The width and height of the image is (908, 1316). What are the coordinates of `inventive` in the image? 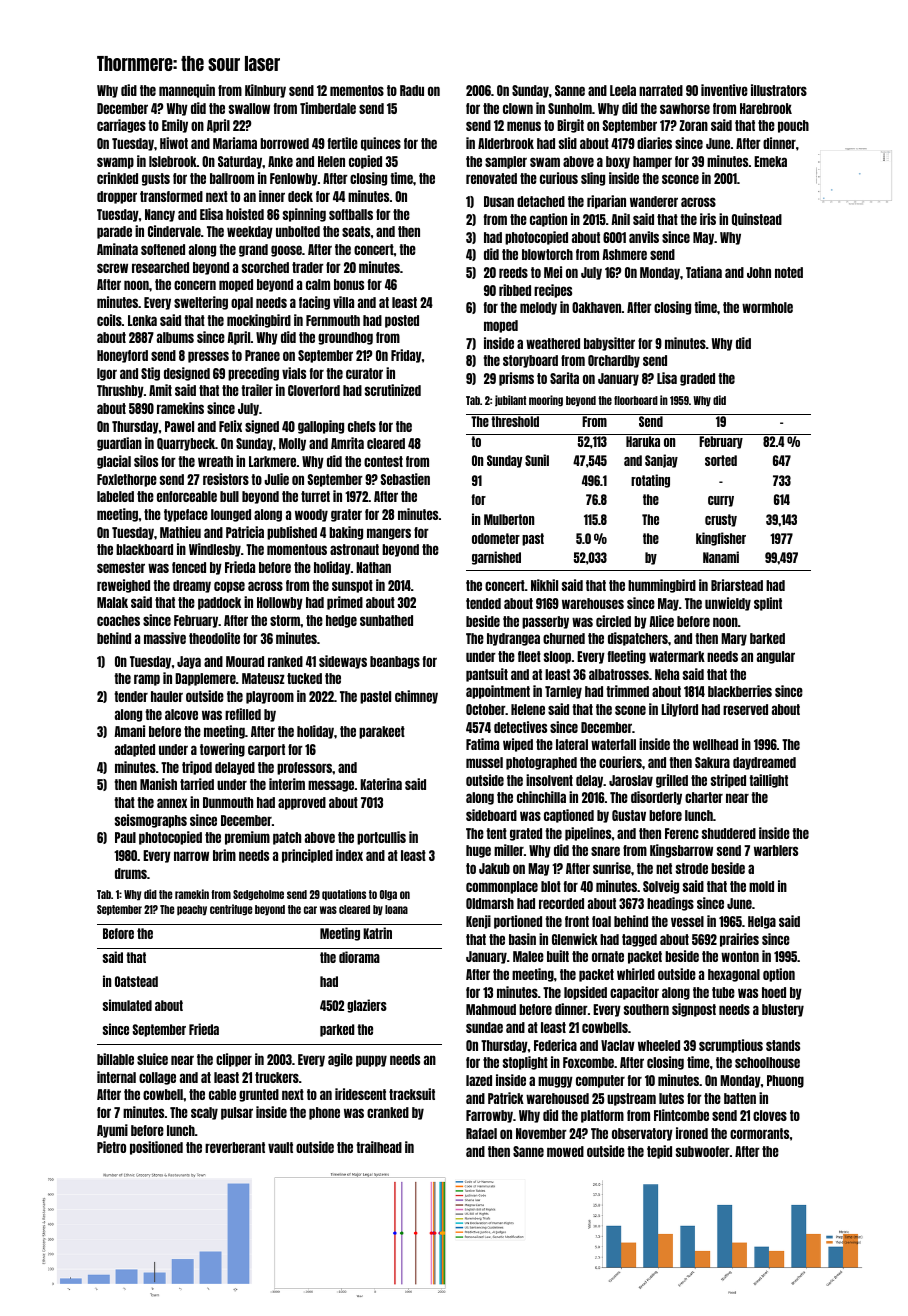 It's located at (724, 90).
